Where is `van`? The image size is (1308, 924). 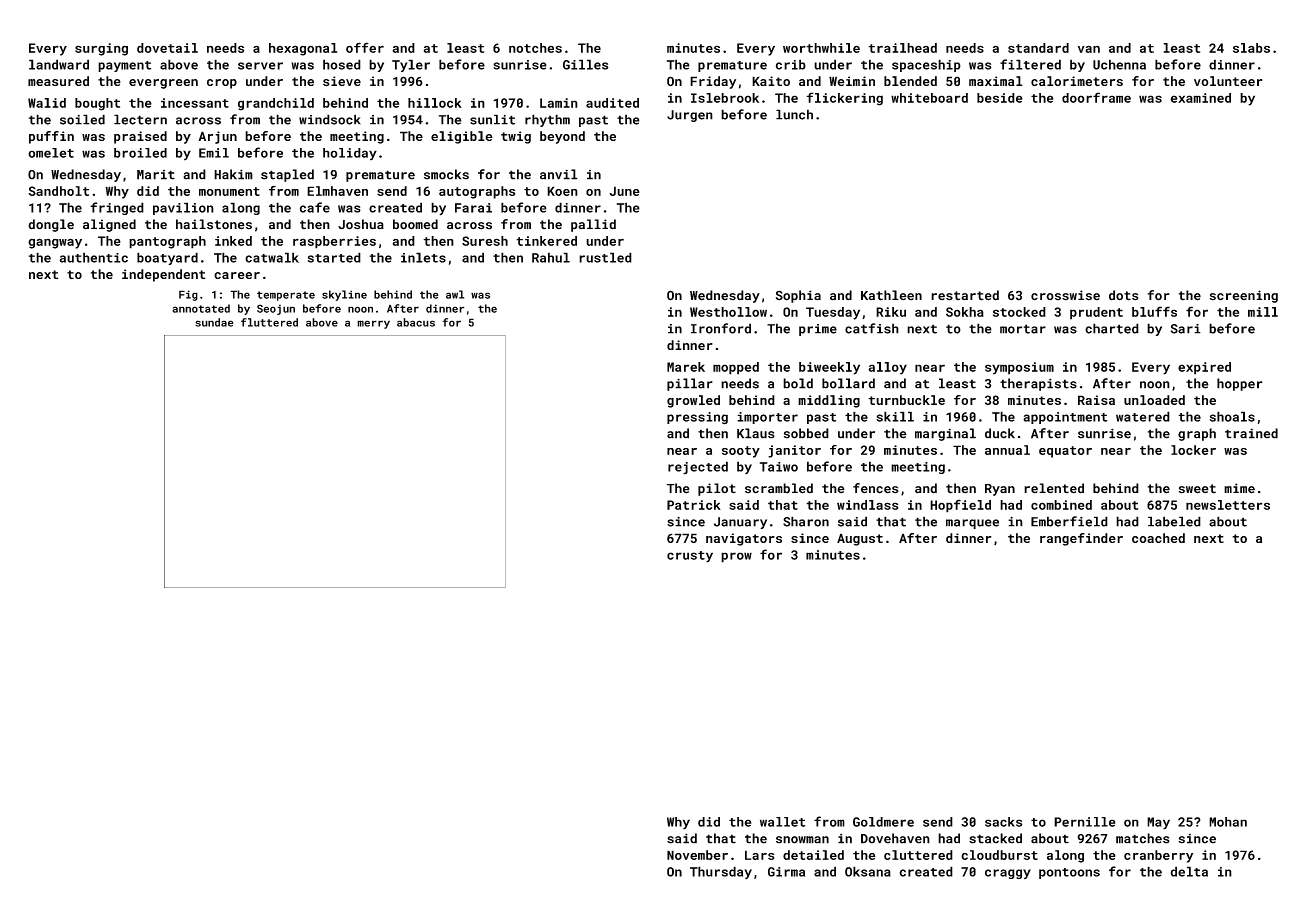 van is located at coordinates (1089, 49).
